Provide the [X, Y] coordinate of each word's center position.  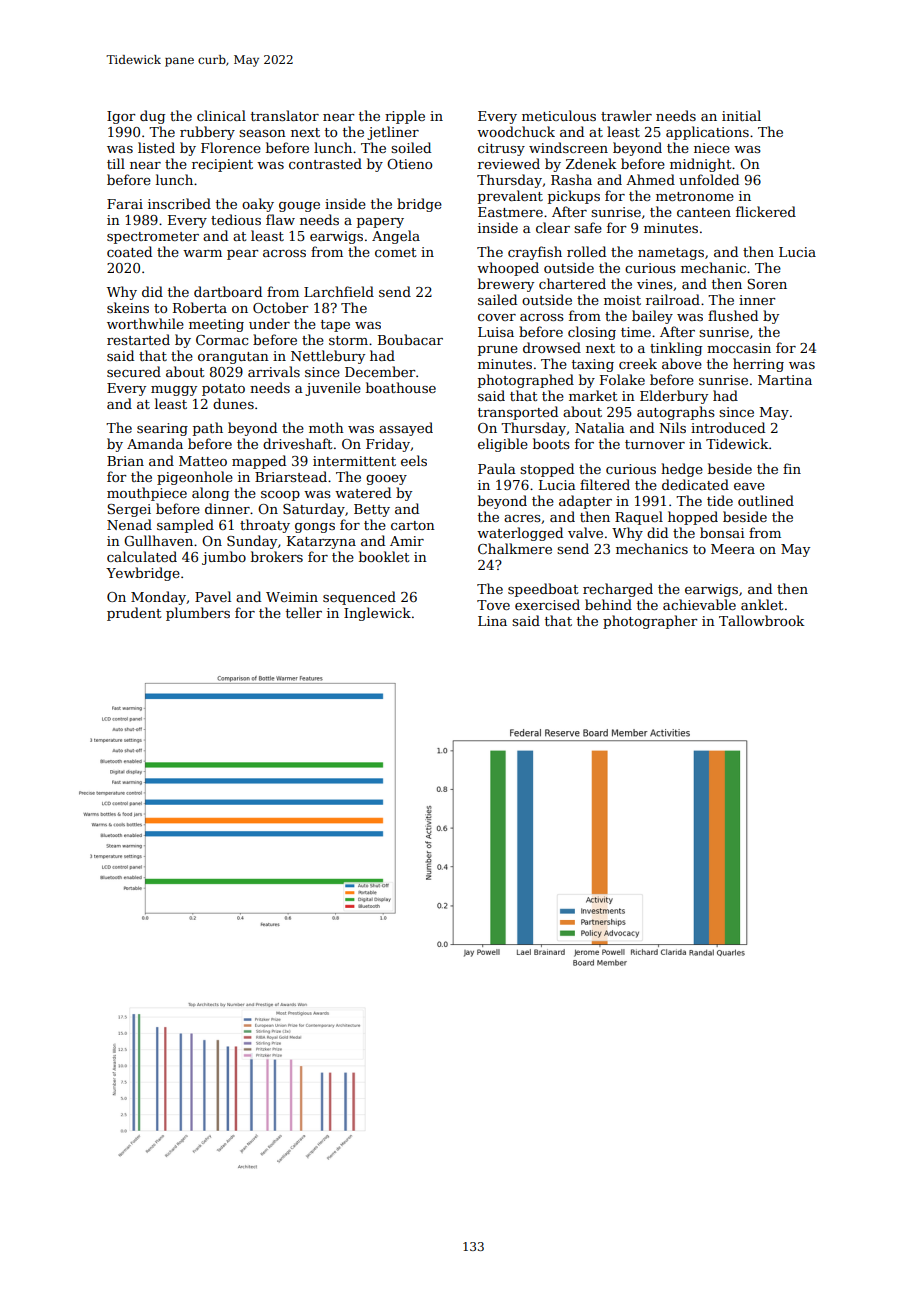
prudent [134, 614]
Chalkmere [515, 548]
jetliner [393, 133]
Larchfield [339, 291]
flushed [733, 315]
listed [156, 147]
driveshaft [297, 443]
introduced [728, 427]
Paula [497, 468]
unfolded [709, 179]
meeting [216, 325]
